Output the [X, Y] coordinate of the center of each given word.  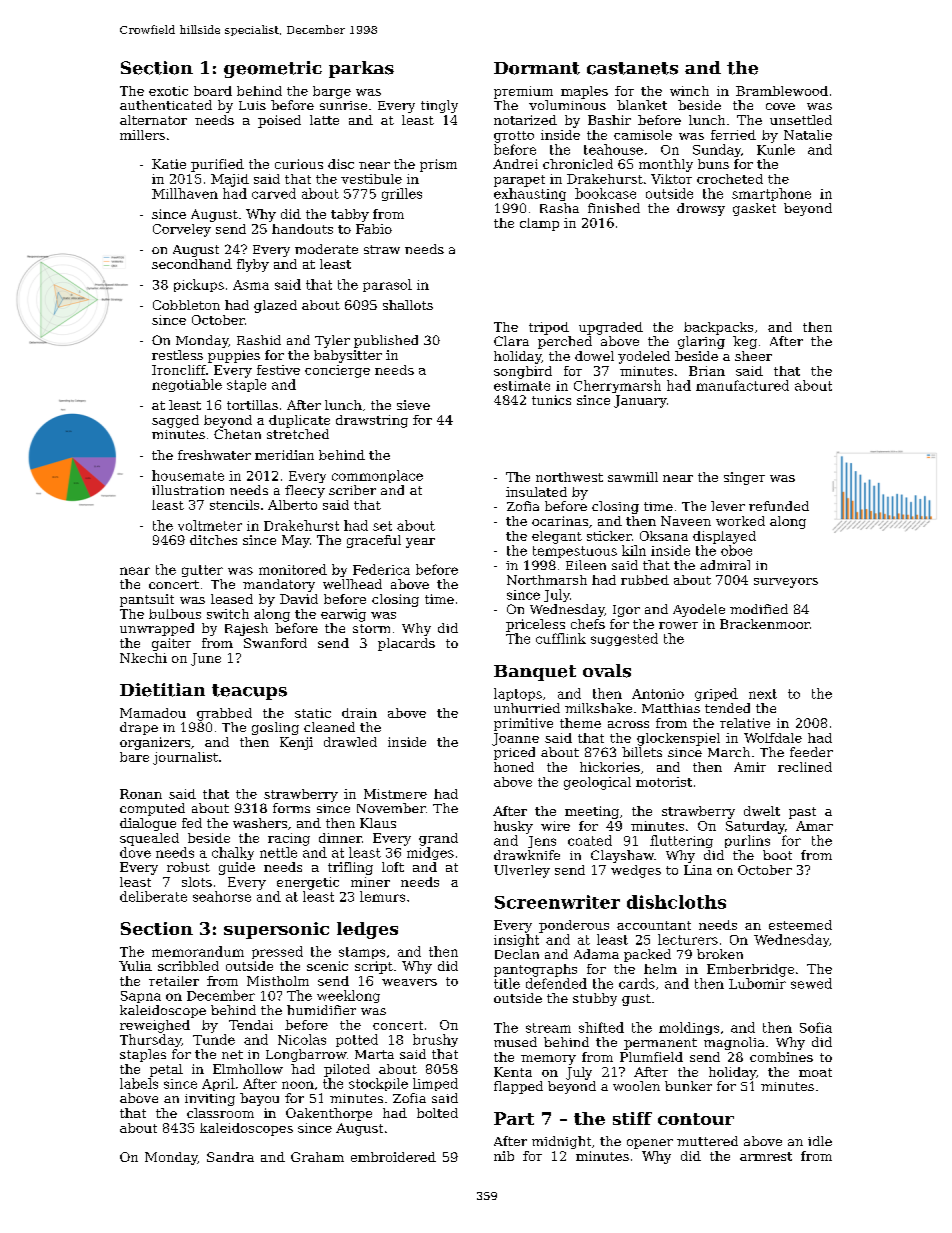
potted [357, 1040]
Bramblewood [782, 91]
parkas [361, 69]
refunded [779, 506]
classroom [220, 1113]
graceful [374, 541]
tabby [350, 215]
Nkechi [143, 658]
